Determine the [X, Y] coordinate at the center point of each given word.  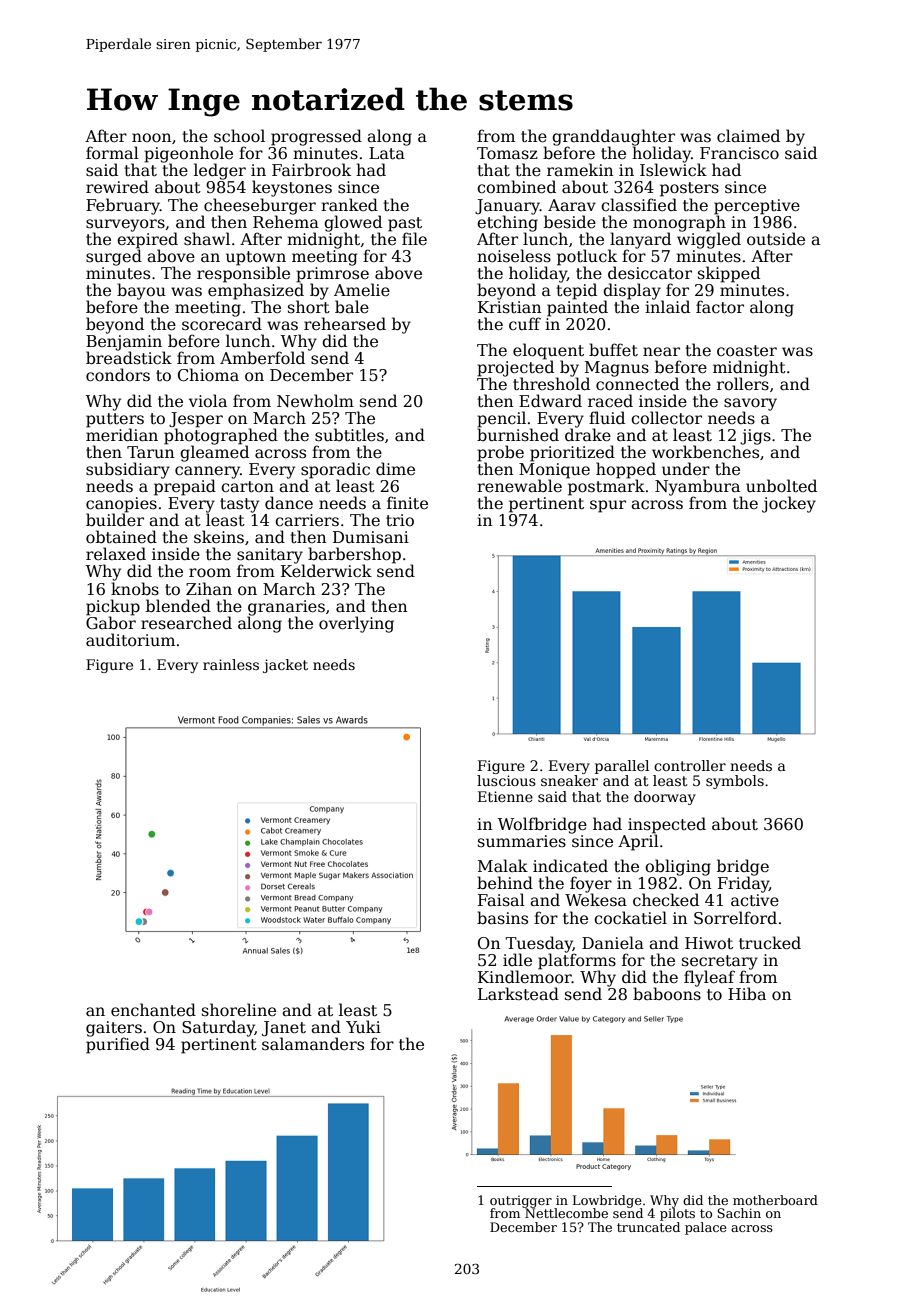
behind [505, 882]
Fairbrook [311, 170]
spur [608, 506]
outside [776, 238]
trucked [770, 943]
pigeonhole [188, 155]
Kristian [509, 307]
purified [118, 1045]
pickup [113, 607]
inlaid [667, 307]
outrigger [521, 1202]
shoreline [239, 1010]
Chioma [208, 375]
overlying [356, 624]
